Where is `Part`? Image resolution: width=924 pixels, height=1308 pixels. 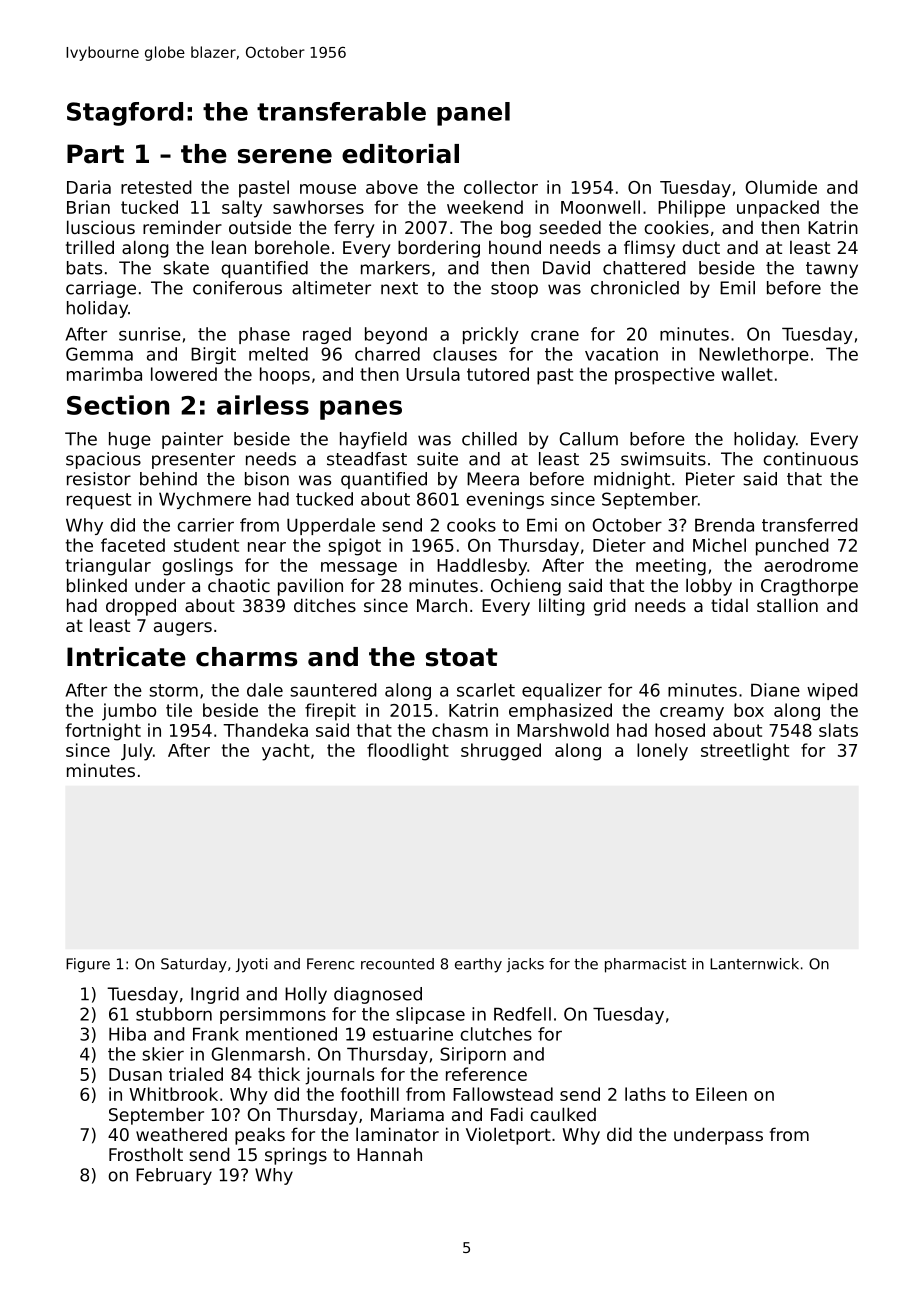 Part is located at coordinates (95, 154).
